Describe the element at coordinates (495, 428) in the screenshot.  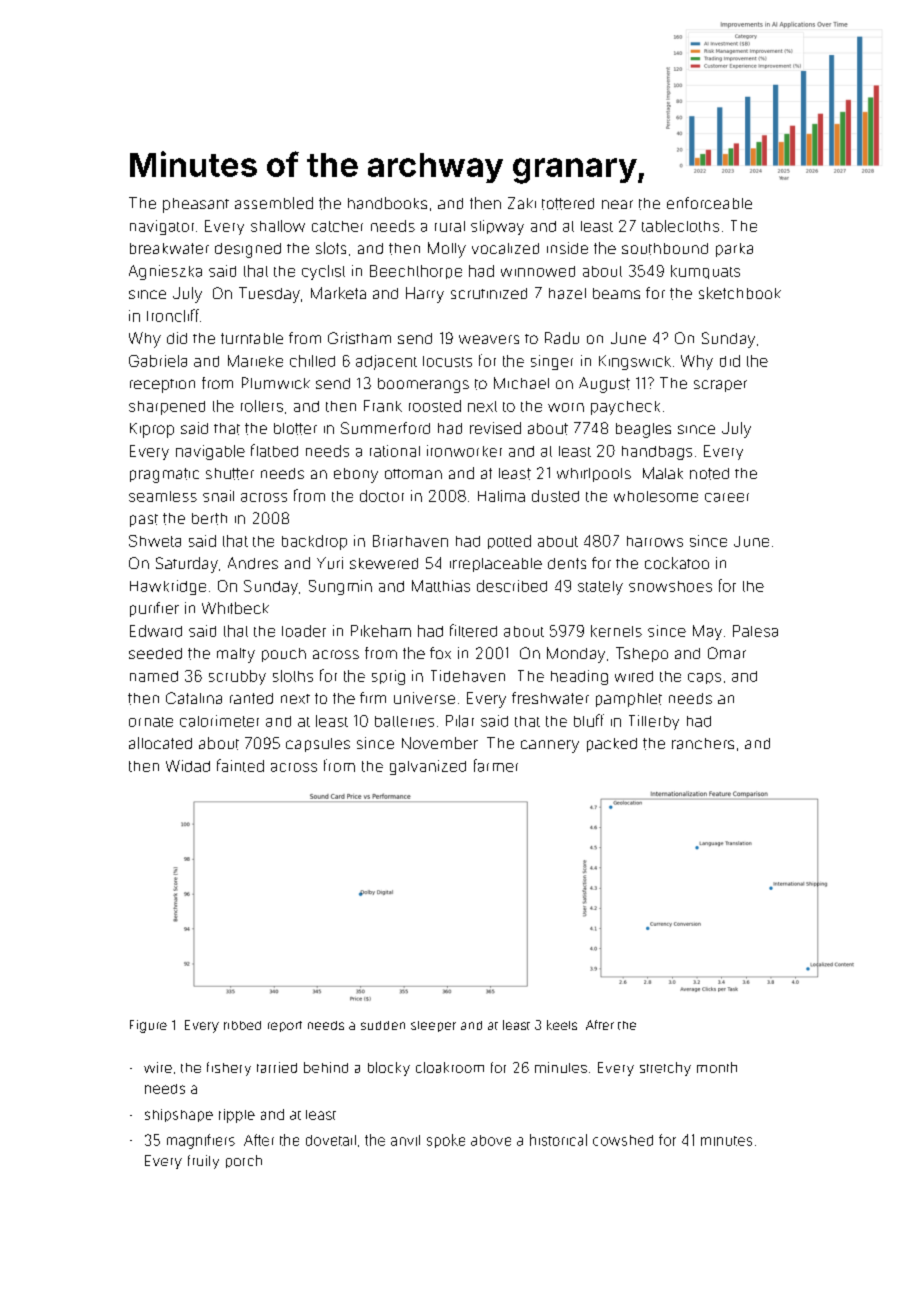
I see `revised` at that location.
